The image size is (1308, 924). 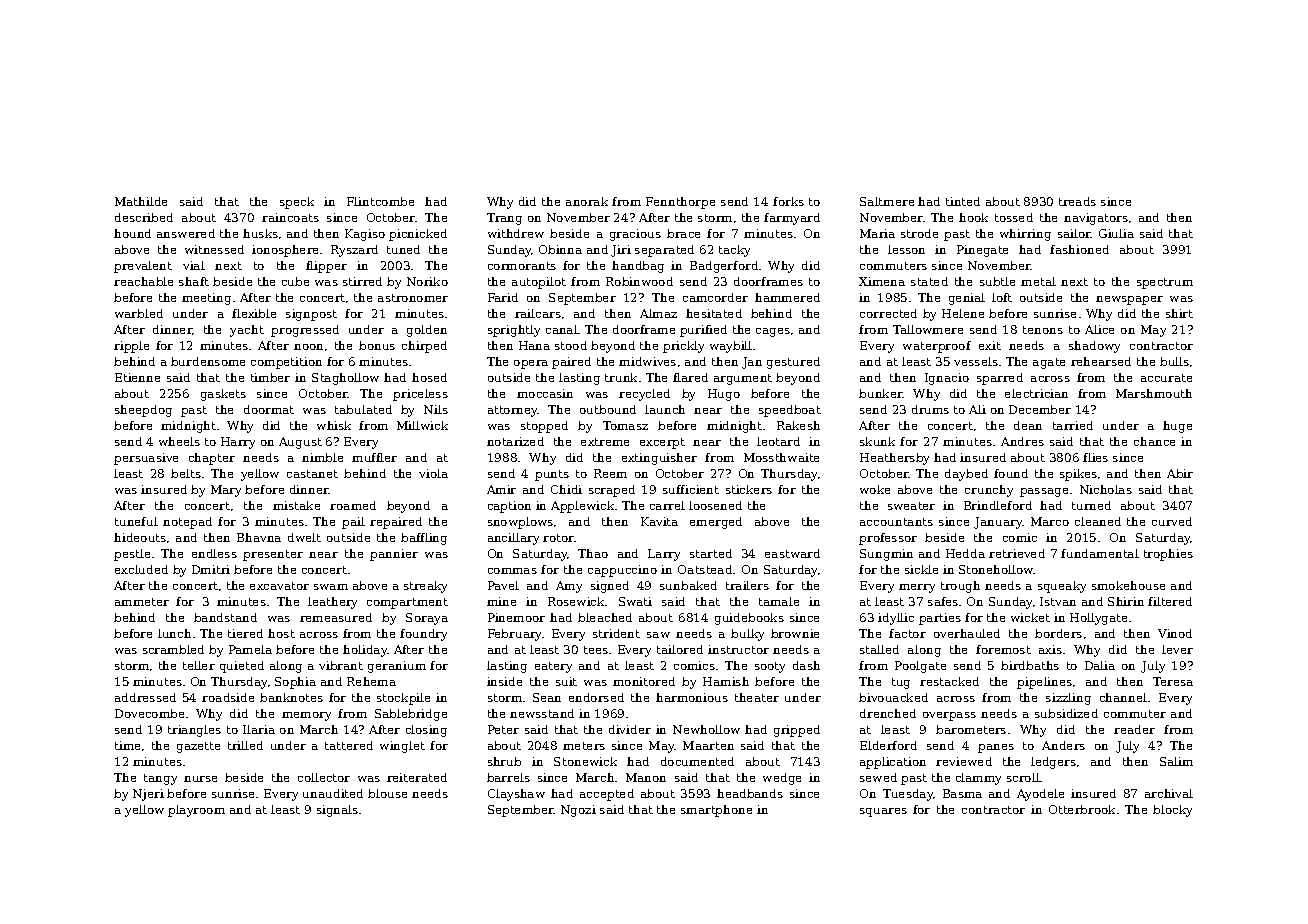 What do you see at coordinates (365, 651) in the page?
I see `holiday` at bounding box center [365, 651].
